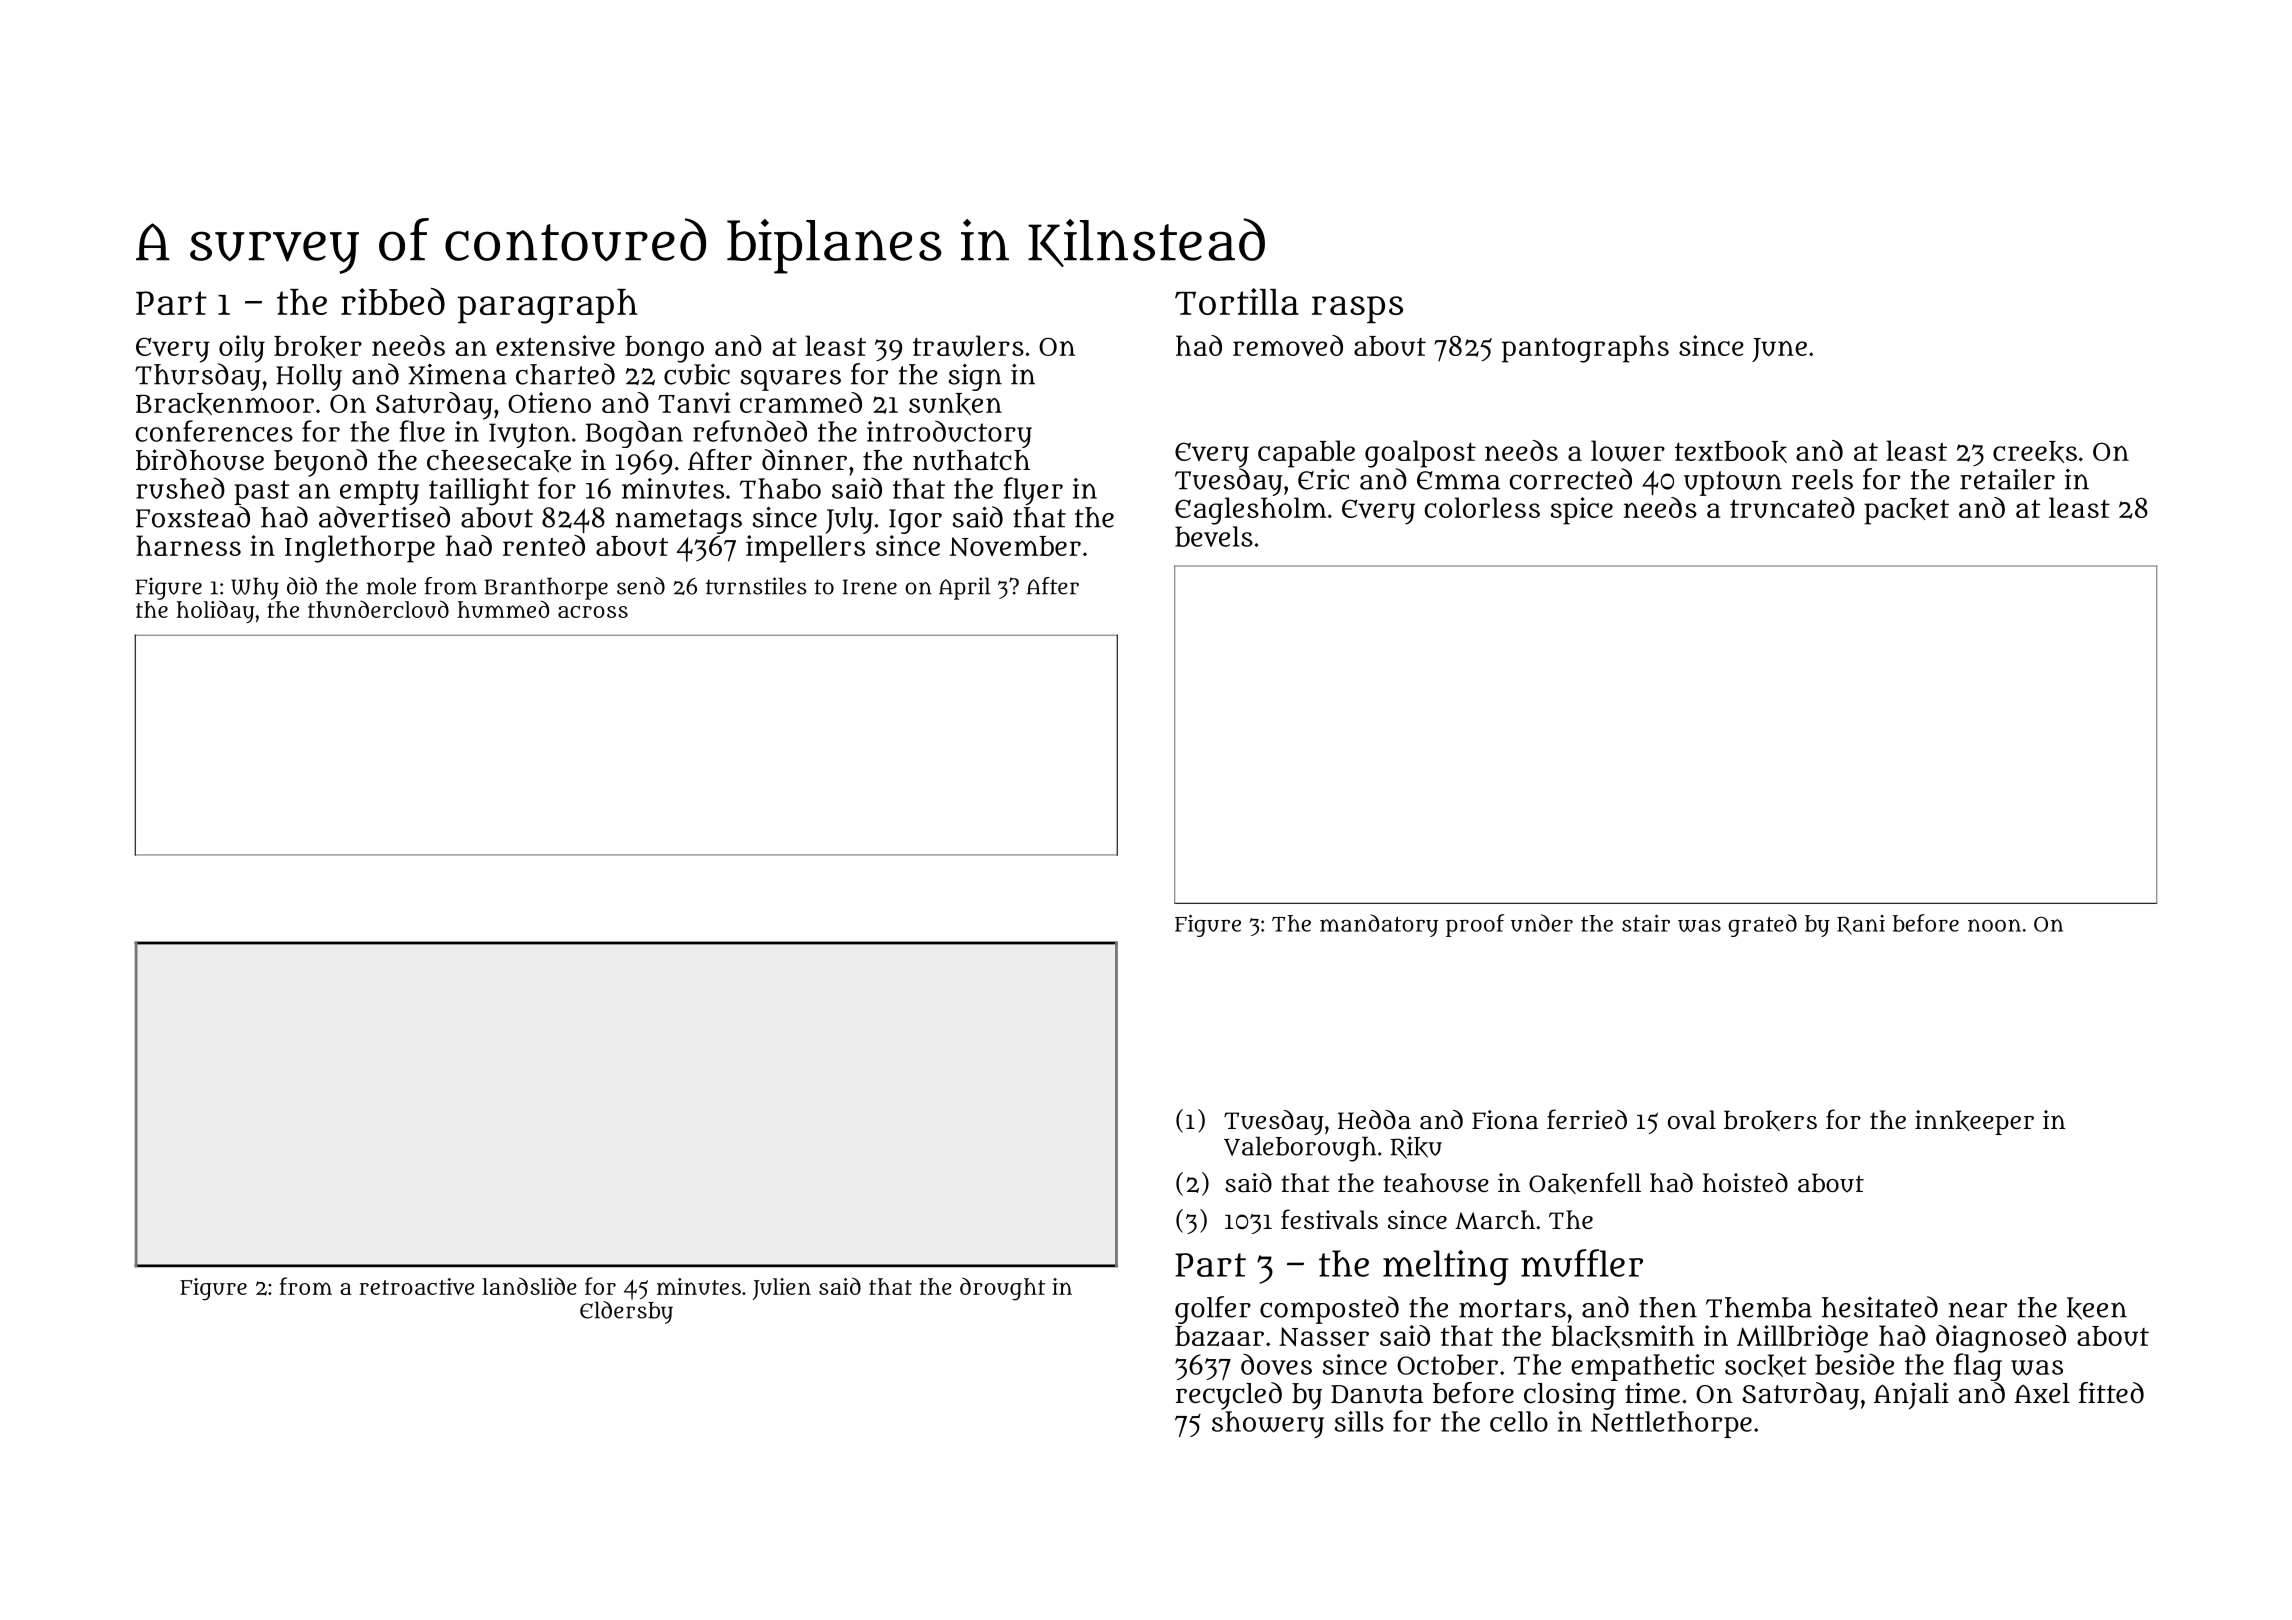 The width and height of the screenshot is (2292, 1620). I want to click on proof, so click(1475, 925).
